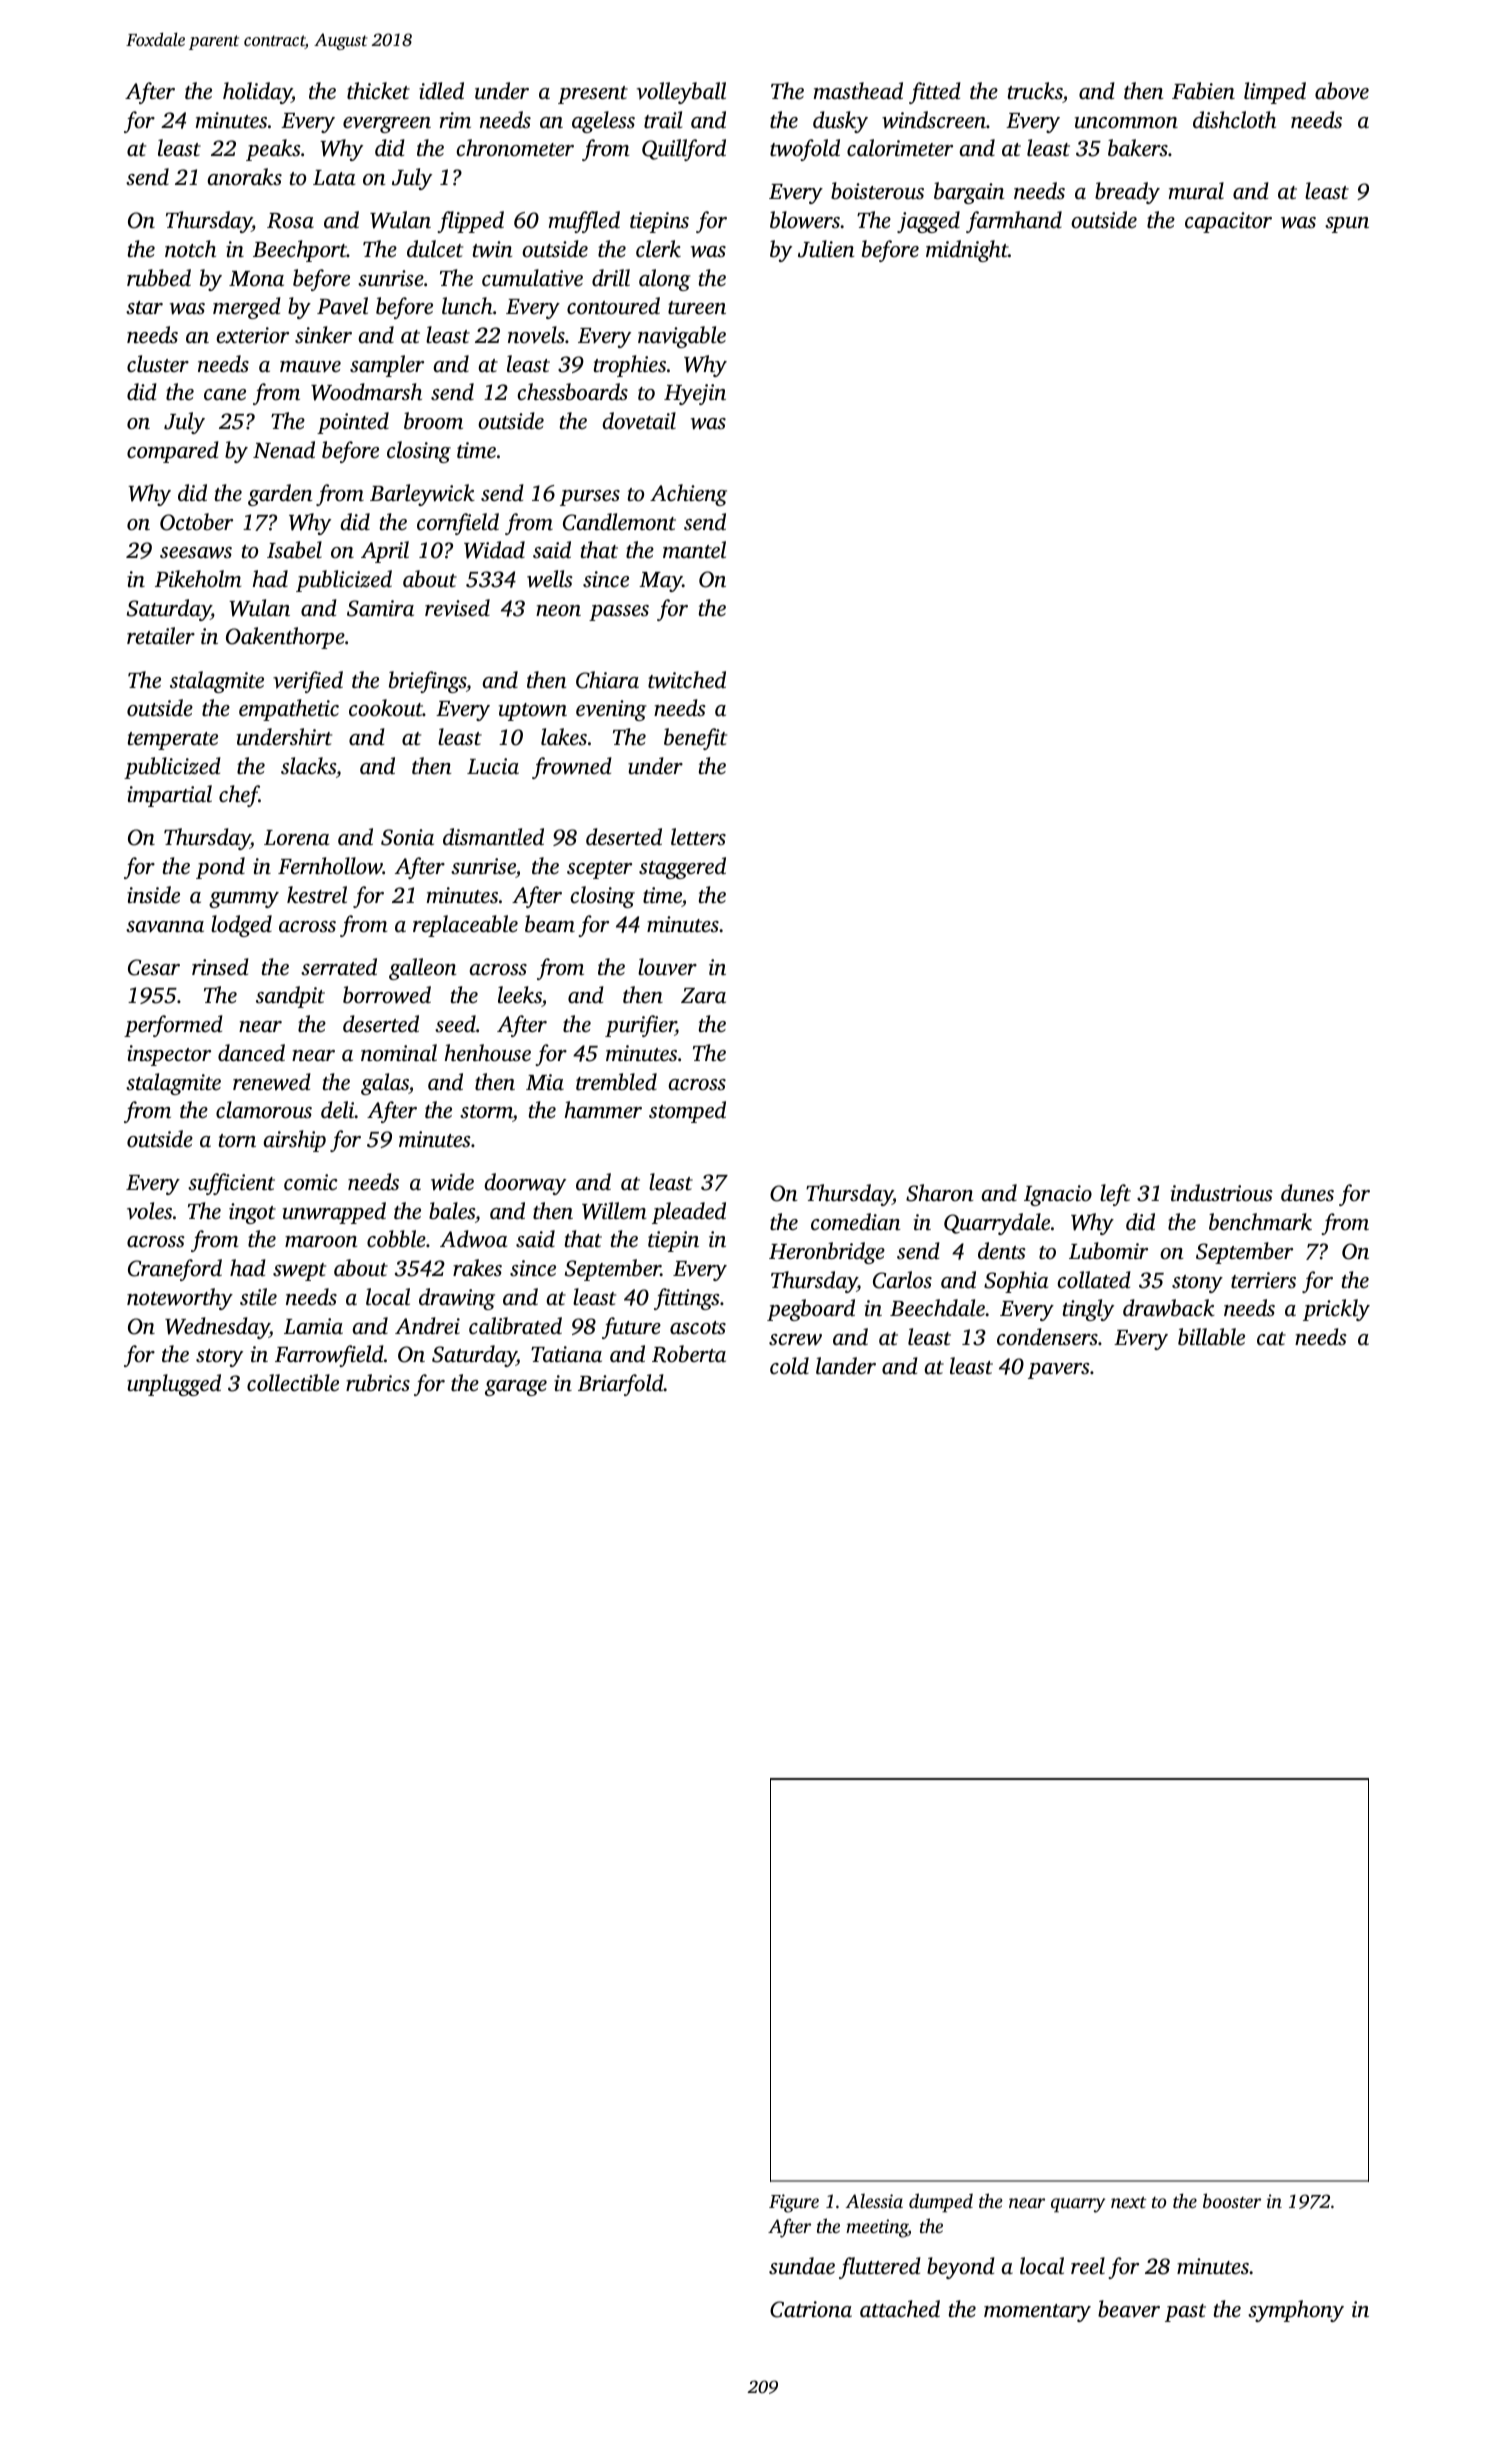 The height and width of the screenshot is (2464, 1496). I want to click on capacitor, so click(1228, 222).
